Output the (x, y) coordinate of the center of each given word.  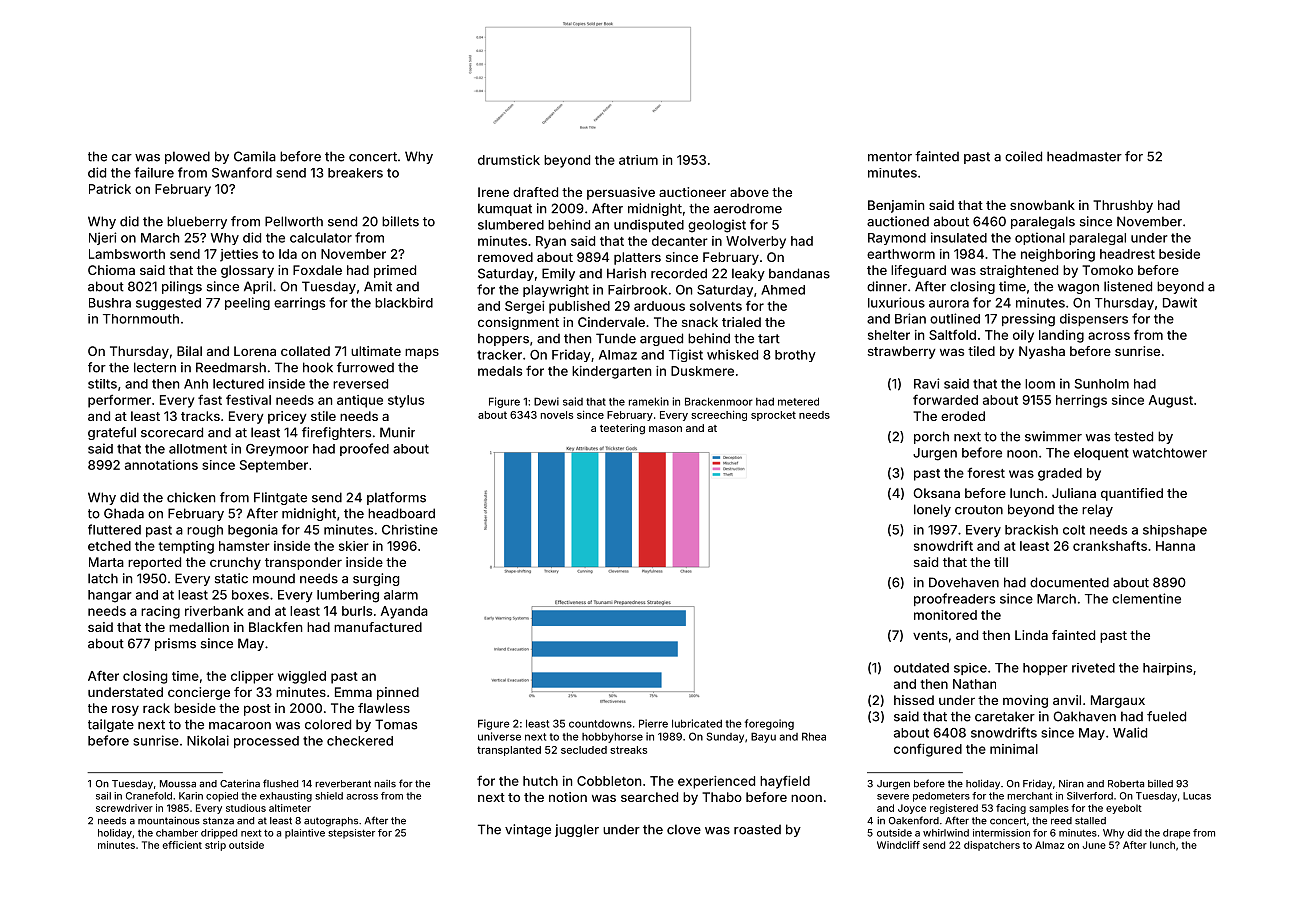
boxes (250, 595)
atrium (638, 160)
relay (1097, 510)
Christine (410, 529)
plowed (187, 157)
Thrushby (1123, 206)
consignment (518, 323)
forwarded (945, 399)
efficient (182, 845)
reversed (360, 384)
